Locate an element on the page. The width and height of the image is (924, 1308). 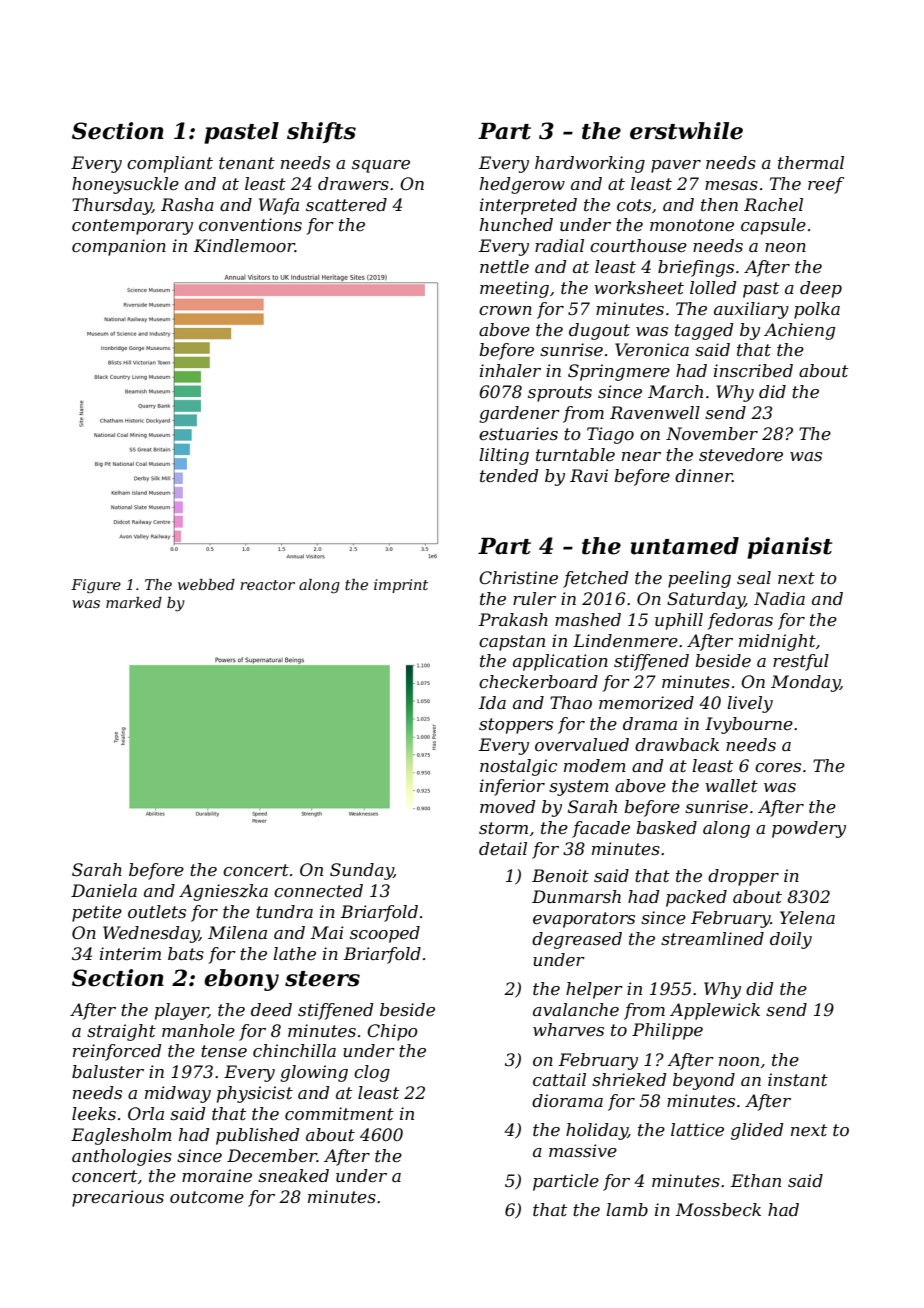
scooped is located at coordinates (385, 934).
